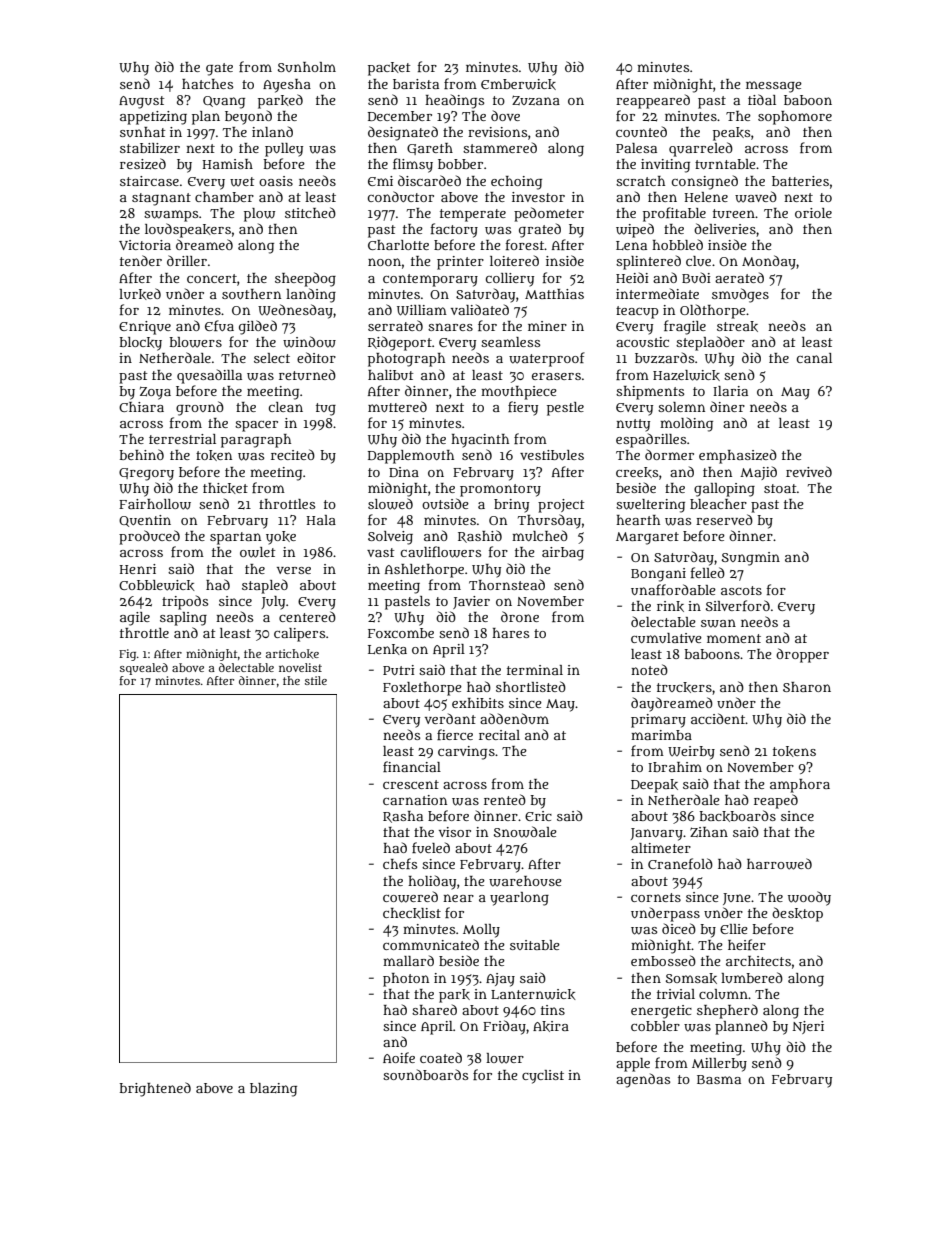 The height and width of the screenshot is (1233, 952). Describe the element at coordinates (762, 99) in the screenshot. I see `tidal` at that location.
